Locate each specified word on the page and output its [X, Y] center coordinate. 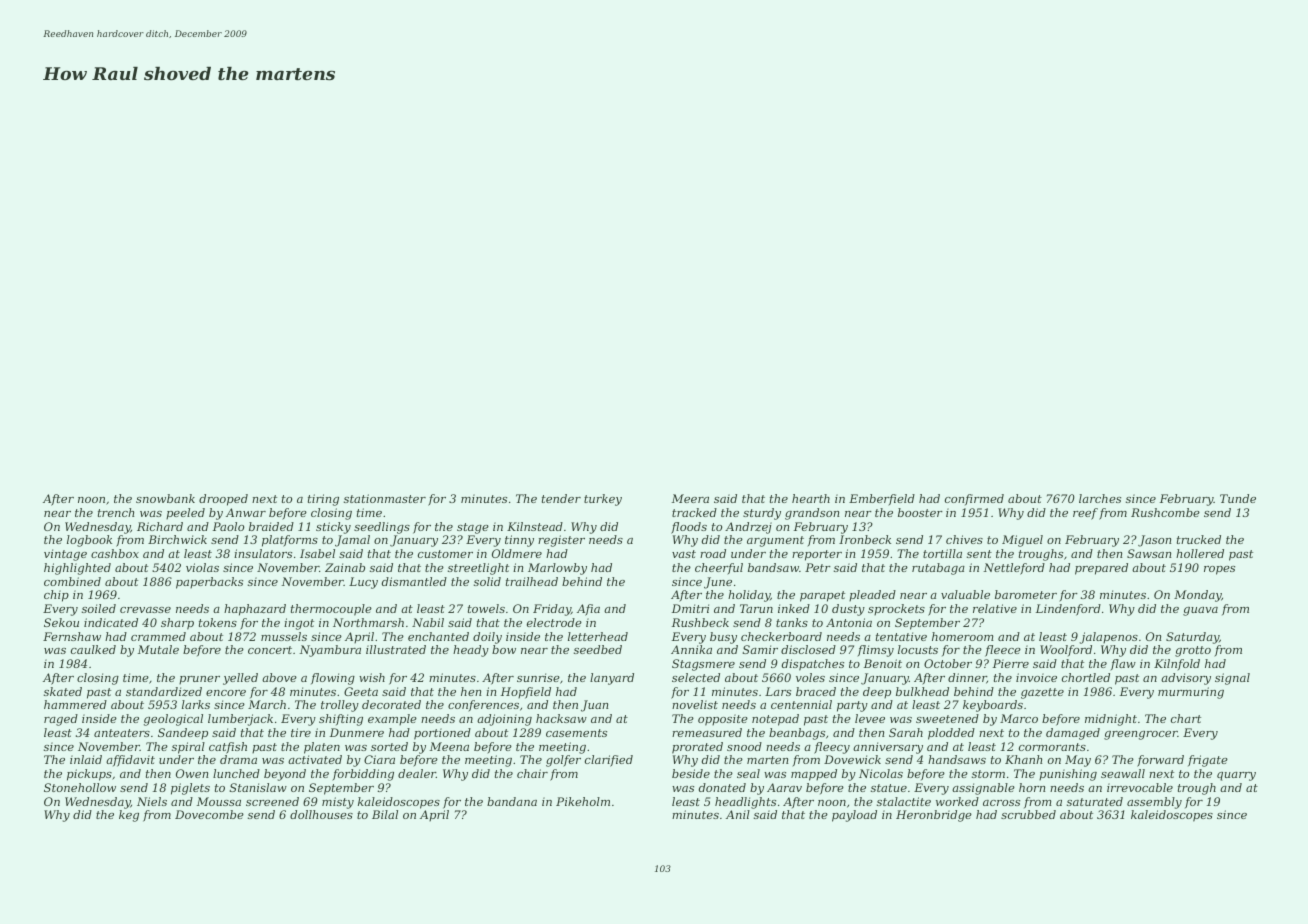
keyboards [993, 706]
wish [372, 677]
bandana [512, 801]
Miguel [1022, 541]
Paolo [228, 526]
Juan [594, 706]
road [713, 553]
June [718, 583]
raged [61, 720]
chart [1186, 718]
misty [338, 803]
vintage [65, 555]
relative [995, 608]
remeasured [707, 732]
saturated [1095, 801]
